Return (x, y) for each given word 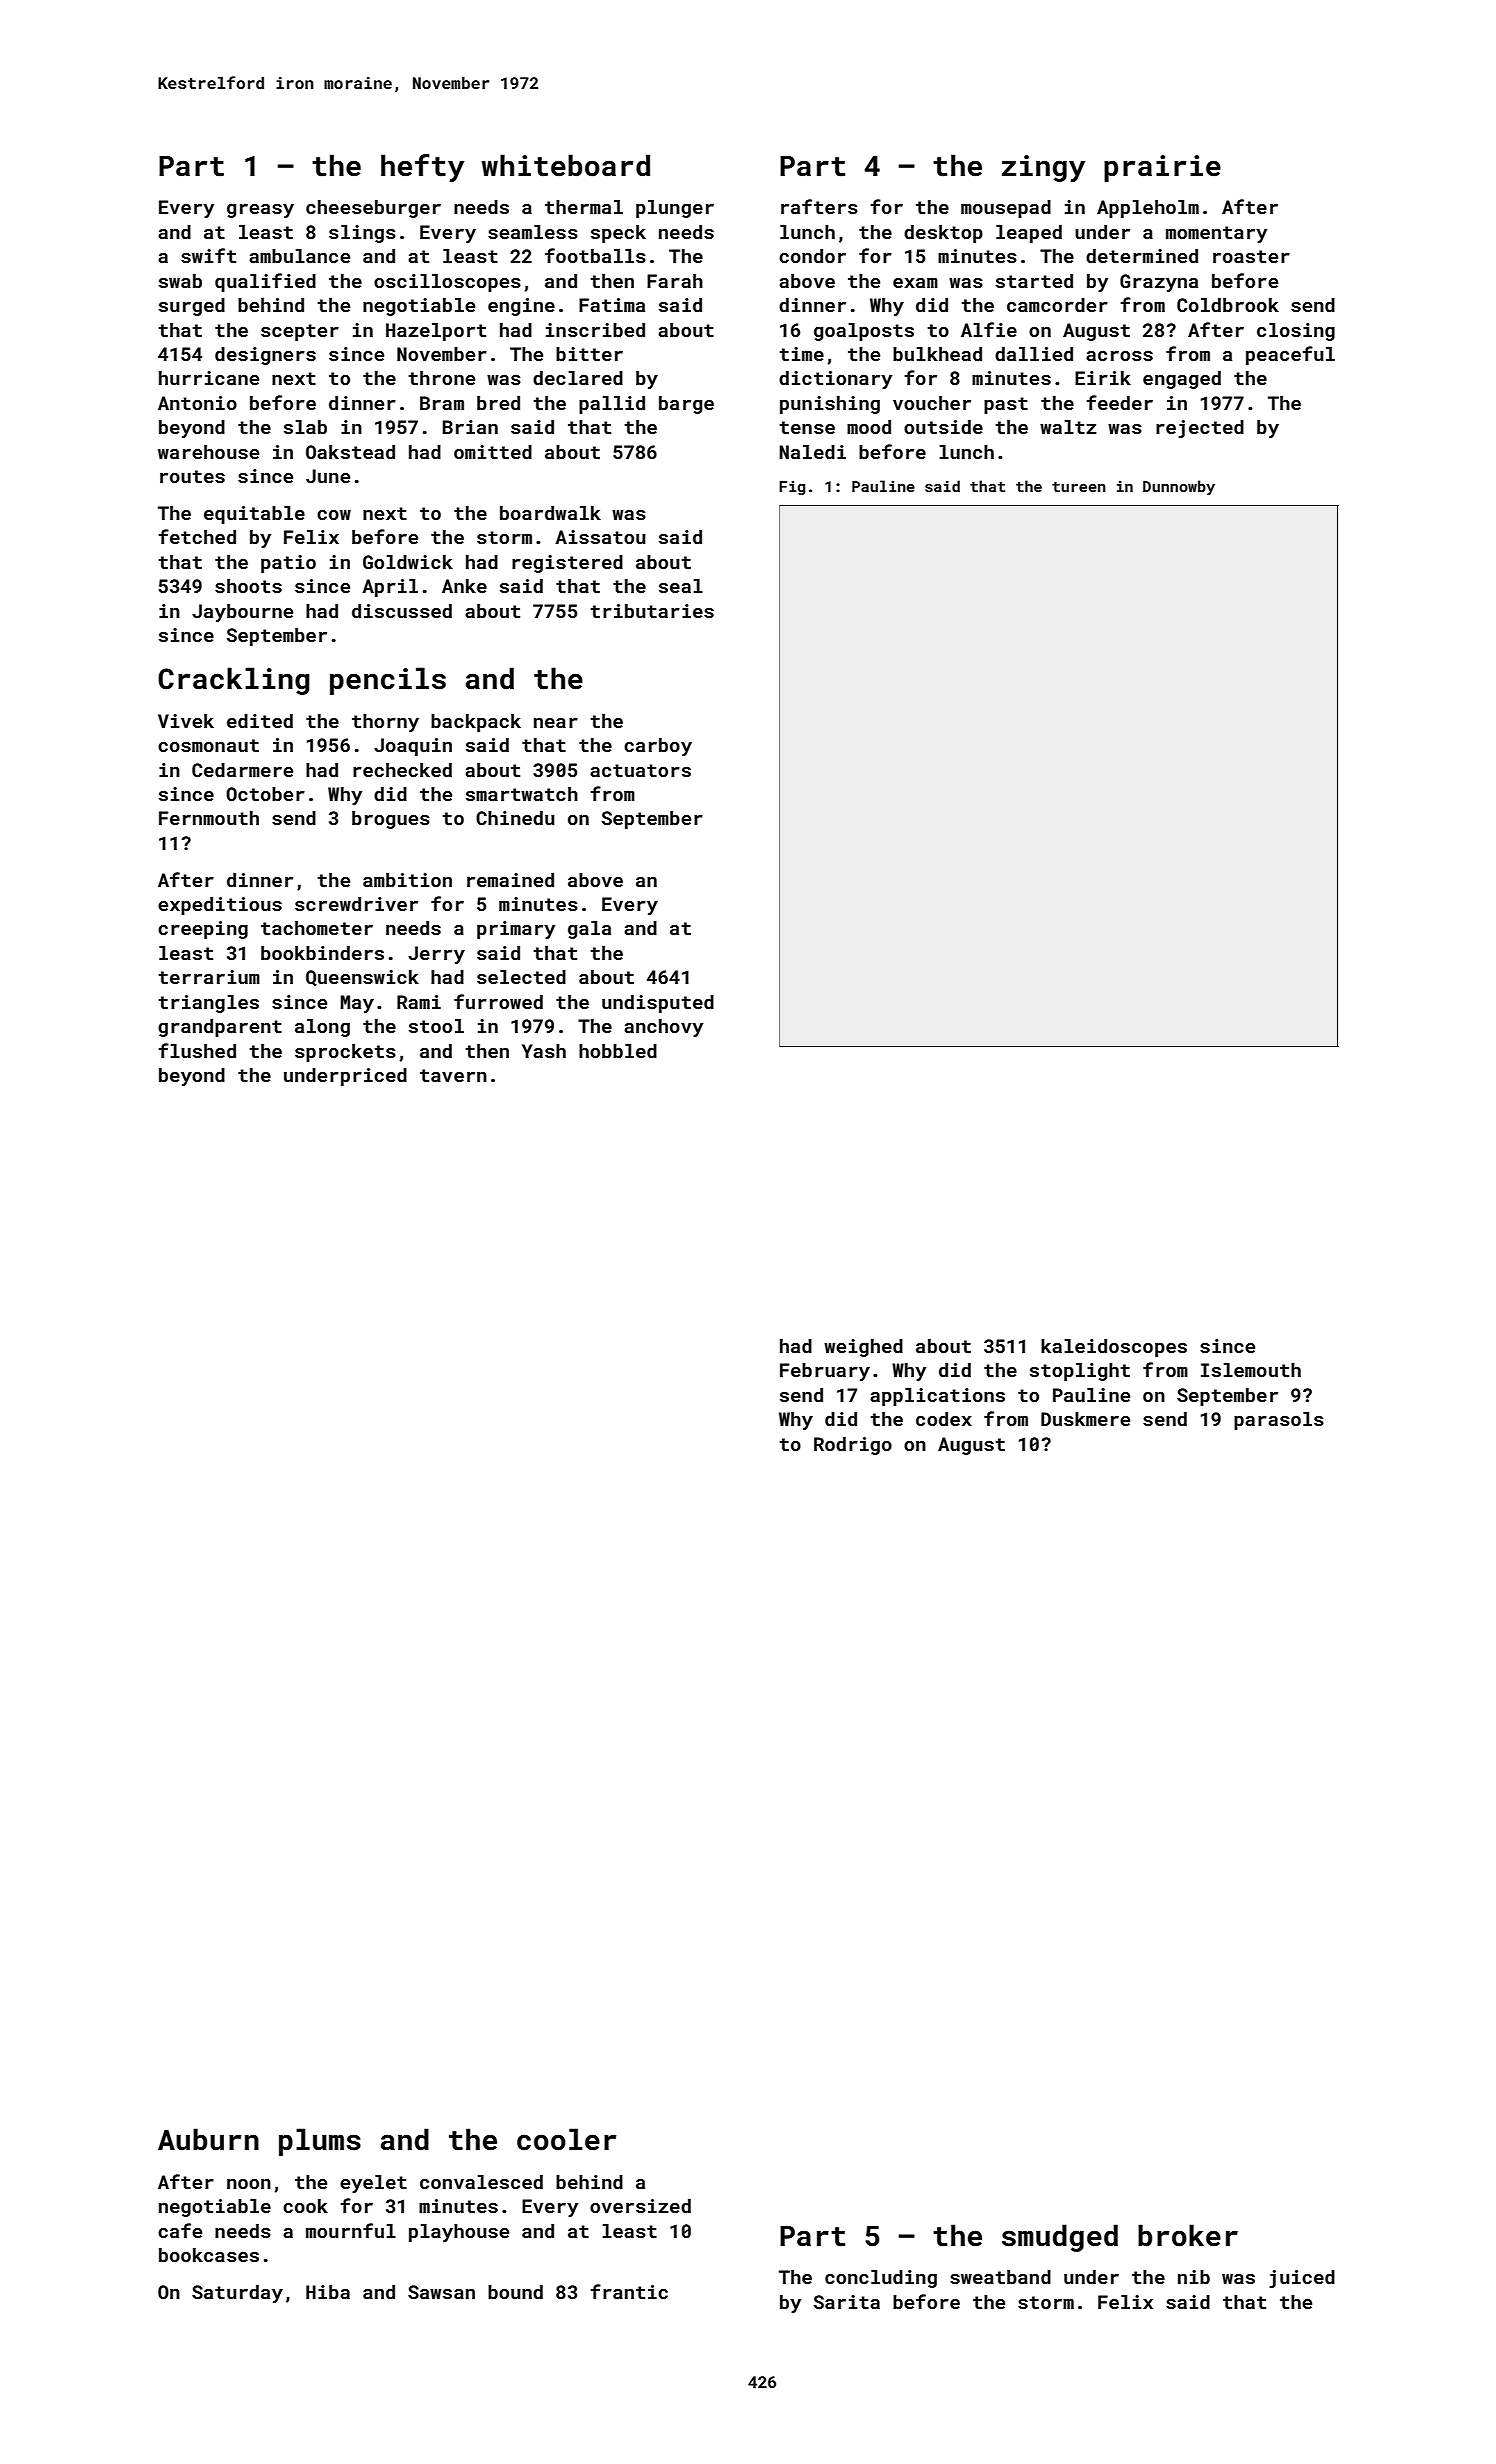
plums (320, 2142)
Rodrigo (853, 1446)
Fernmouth (209, 818)
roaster (1251, 256)
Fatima (612, 305)
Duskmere (1085, 1419)
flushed (197, 1050)
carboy (658, 747)
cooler (566, 2139)
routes (192, 476)
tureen (1079, 487)
